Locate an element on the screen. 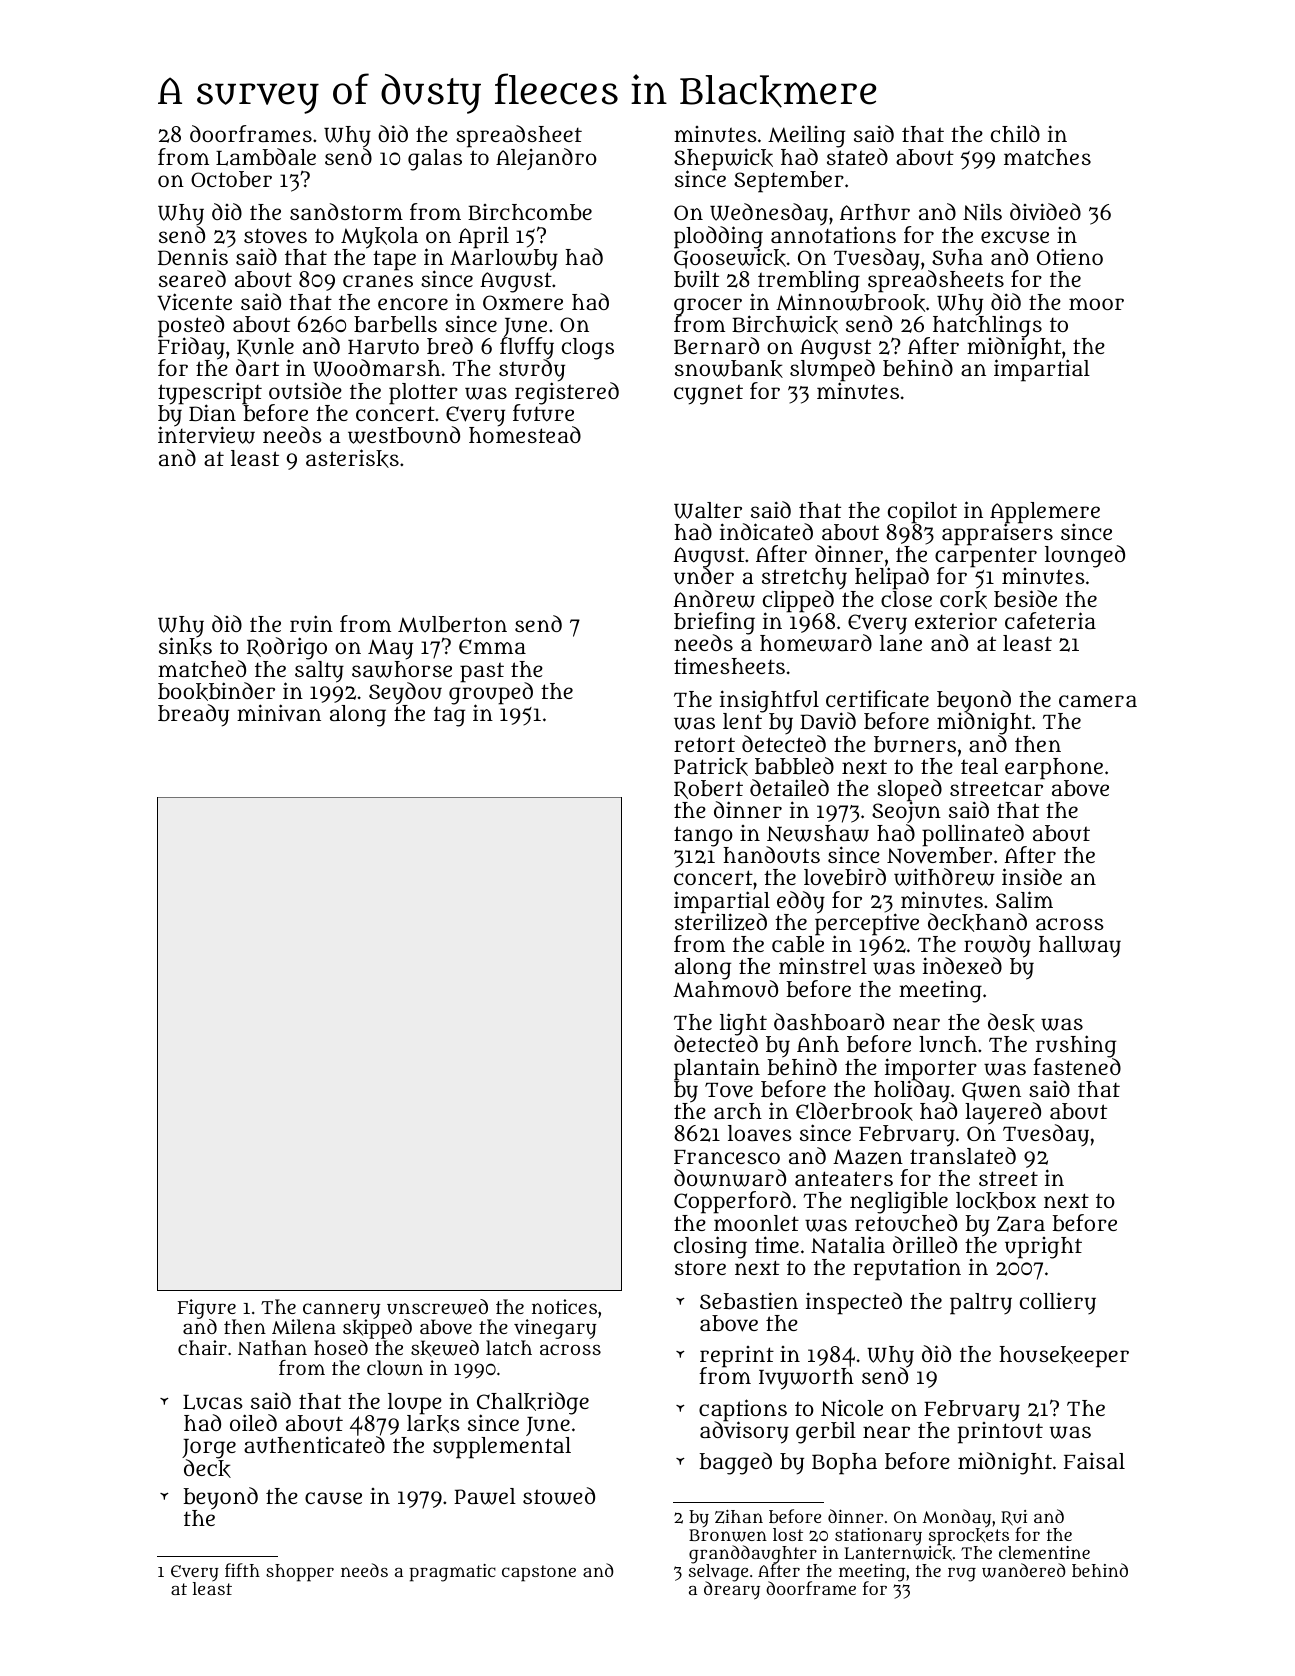  upright is located at coordinates (1043, 1248).
